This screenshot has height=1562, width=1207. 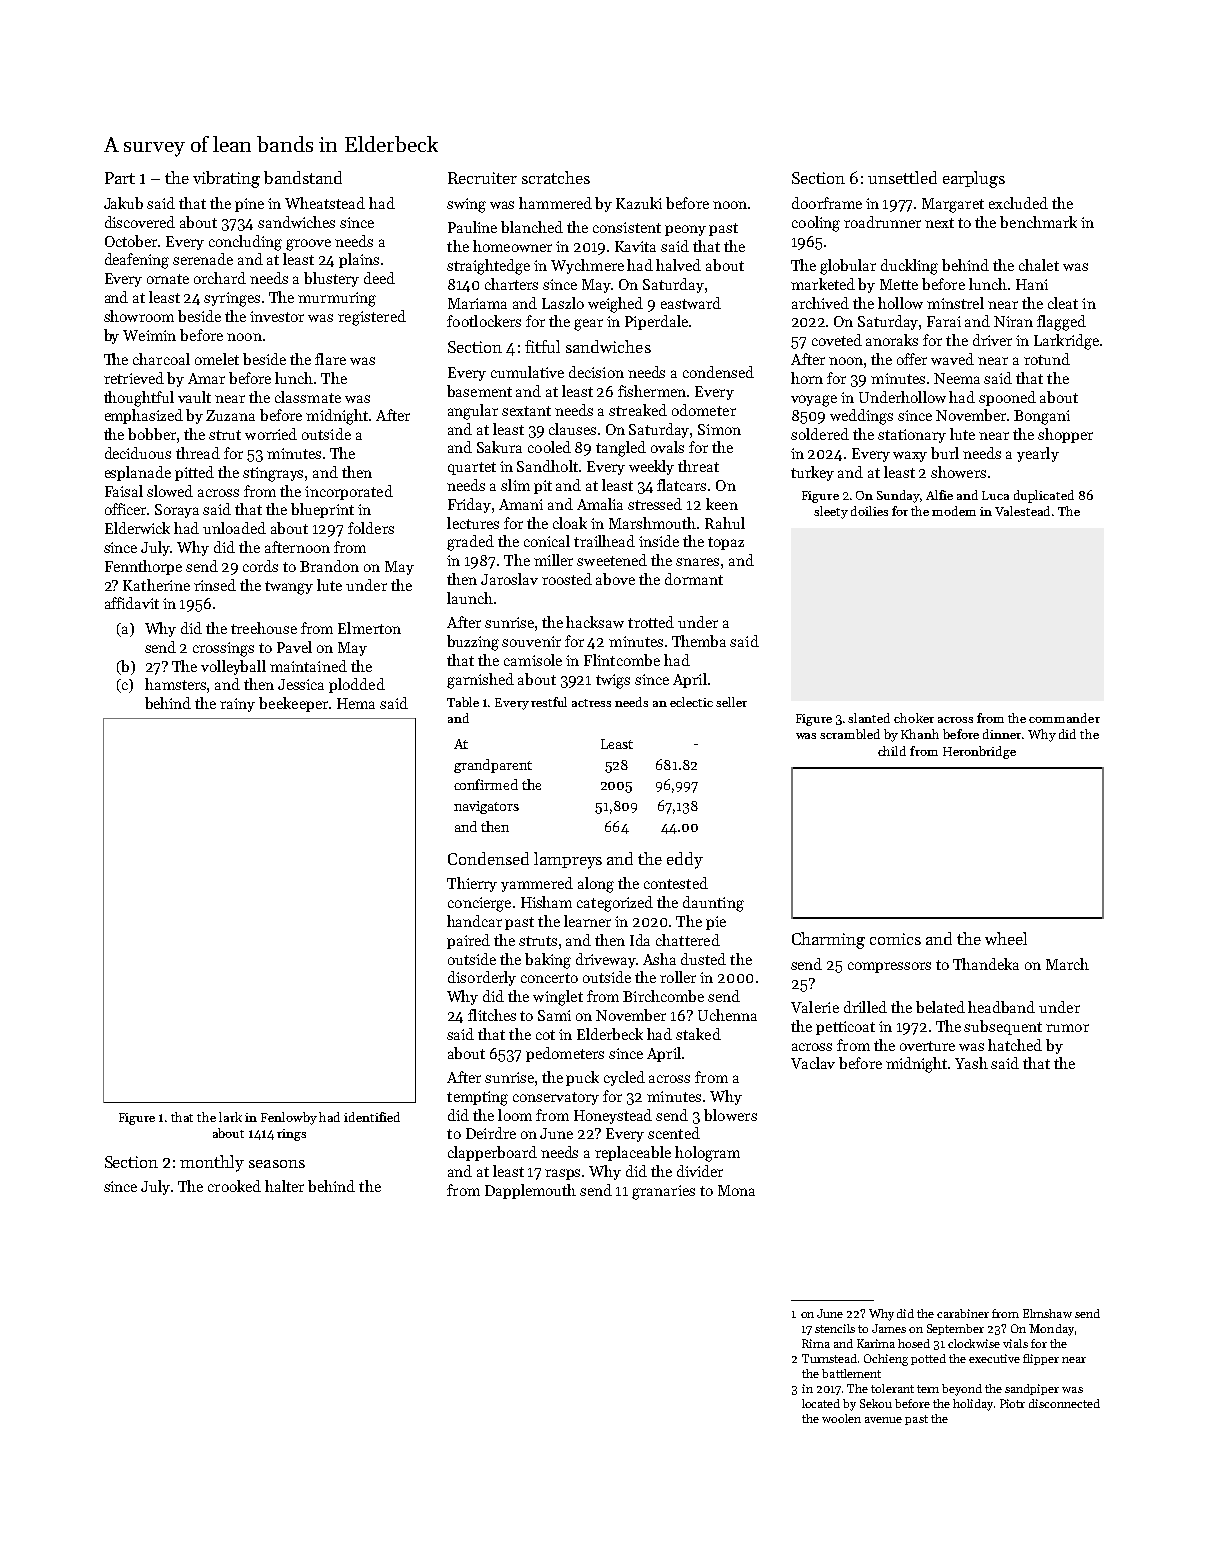 I want to click on March, so click(x=1067, y=964).
